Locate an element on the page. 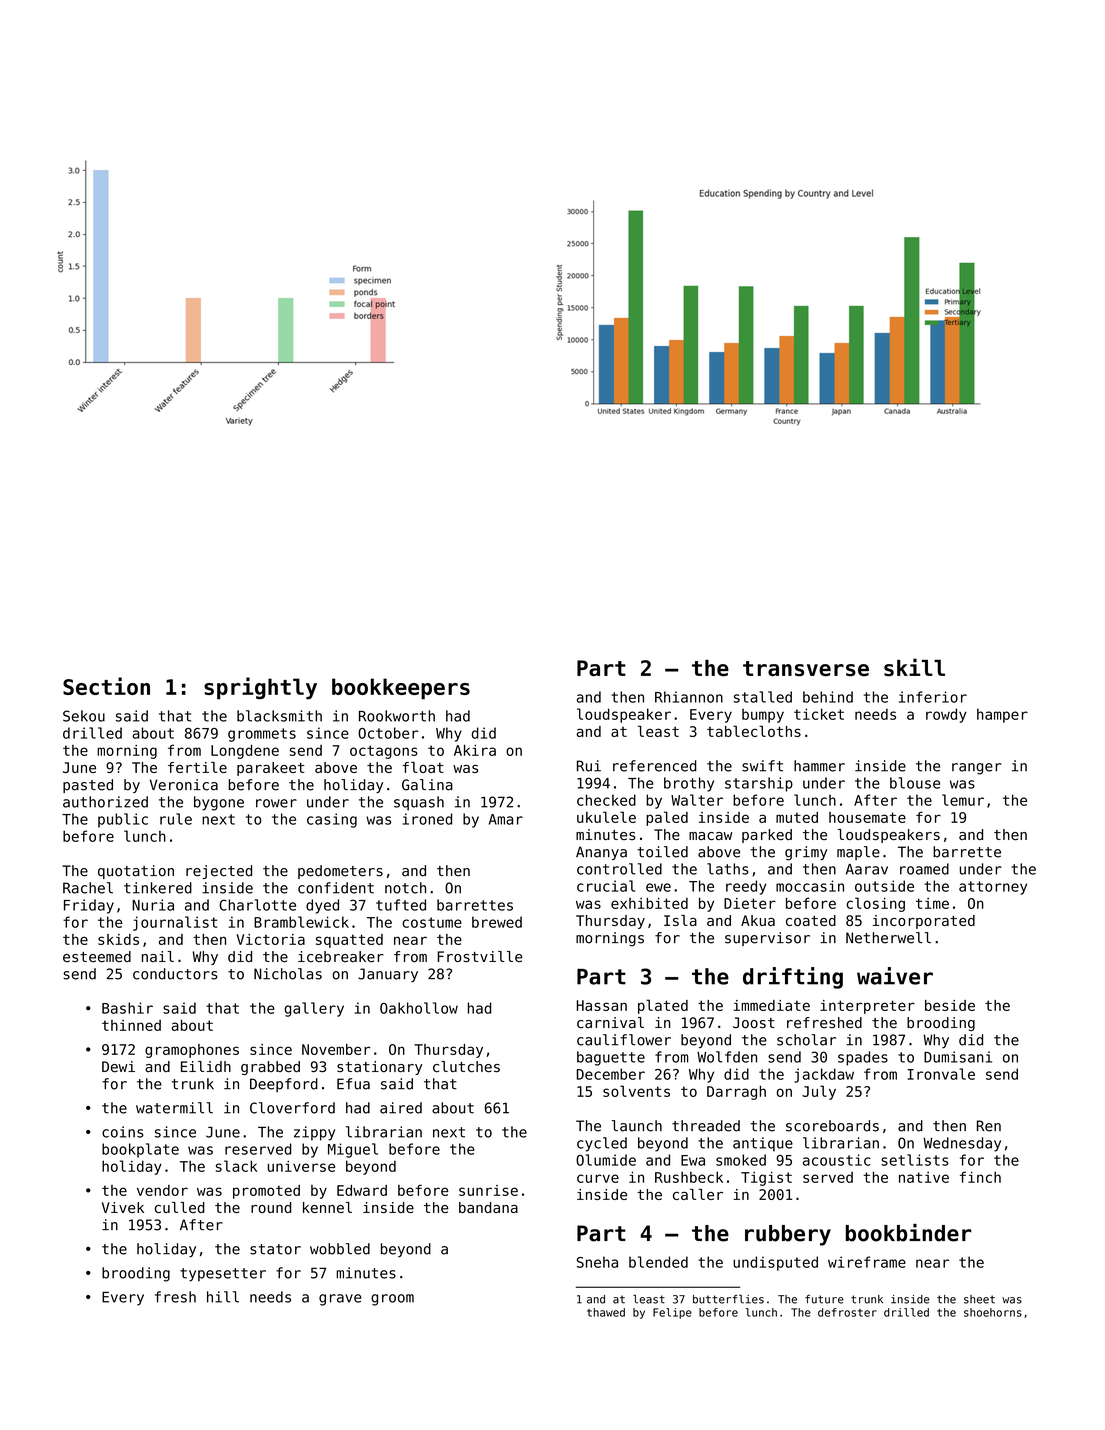  jackdaw is located at coordinates (824, 1075).
